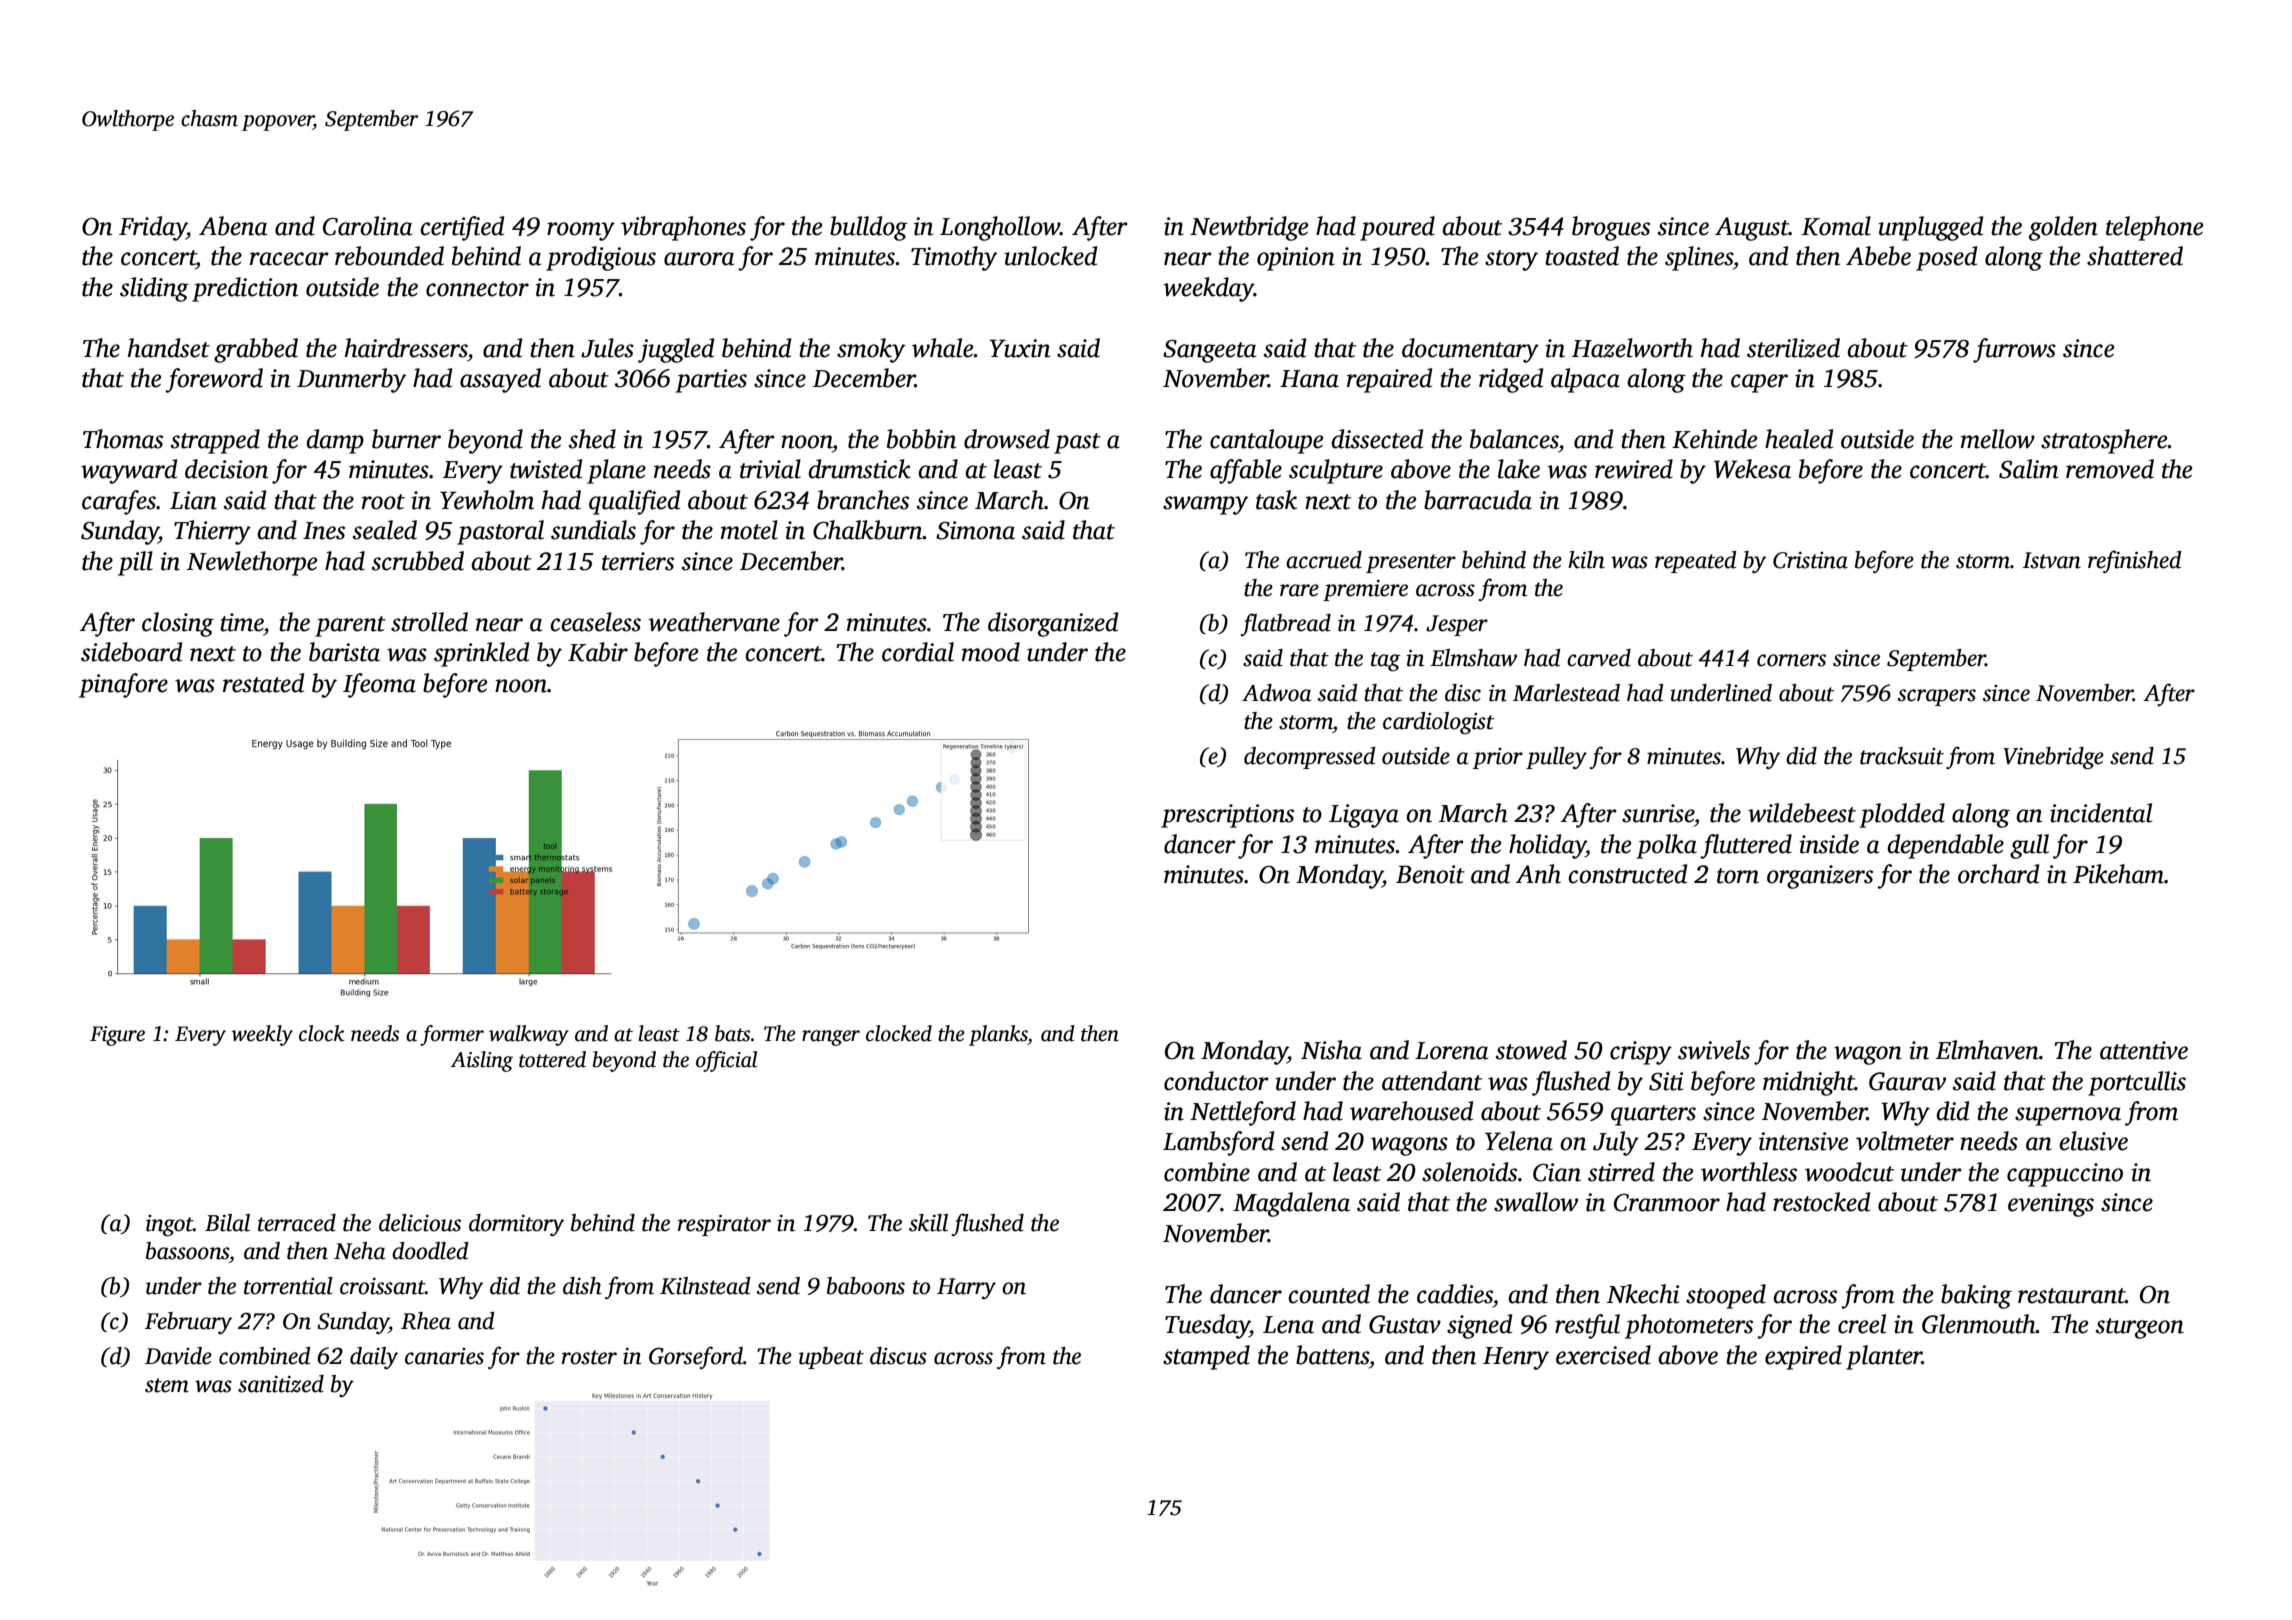 This screenshot has width=2292, height=1620. What do you see at coordinates (1829, 844) in the screenshot?
I see `inside` at bounding box center [1829, 844].
